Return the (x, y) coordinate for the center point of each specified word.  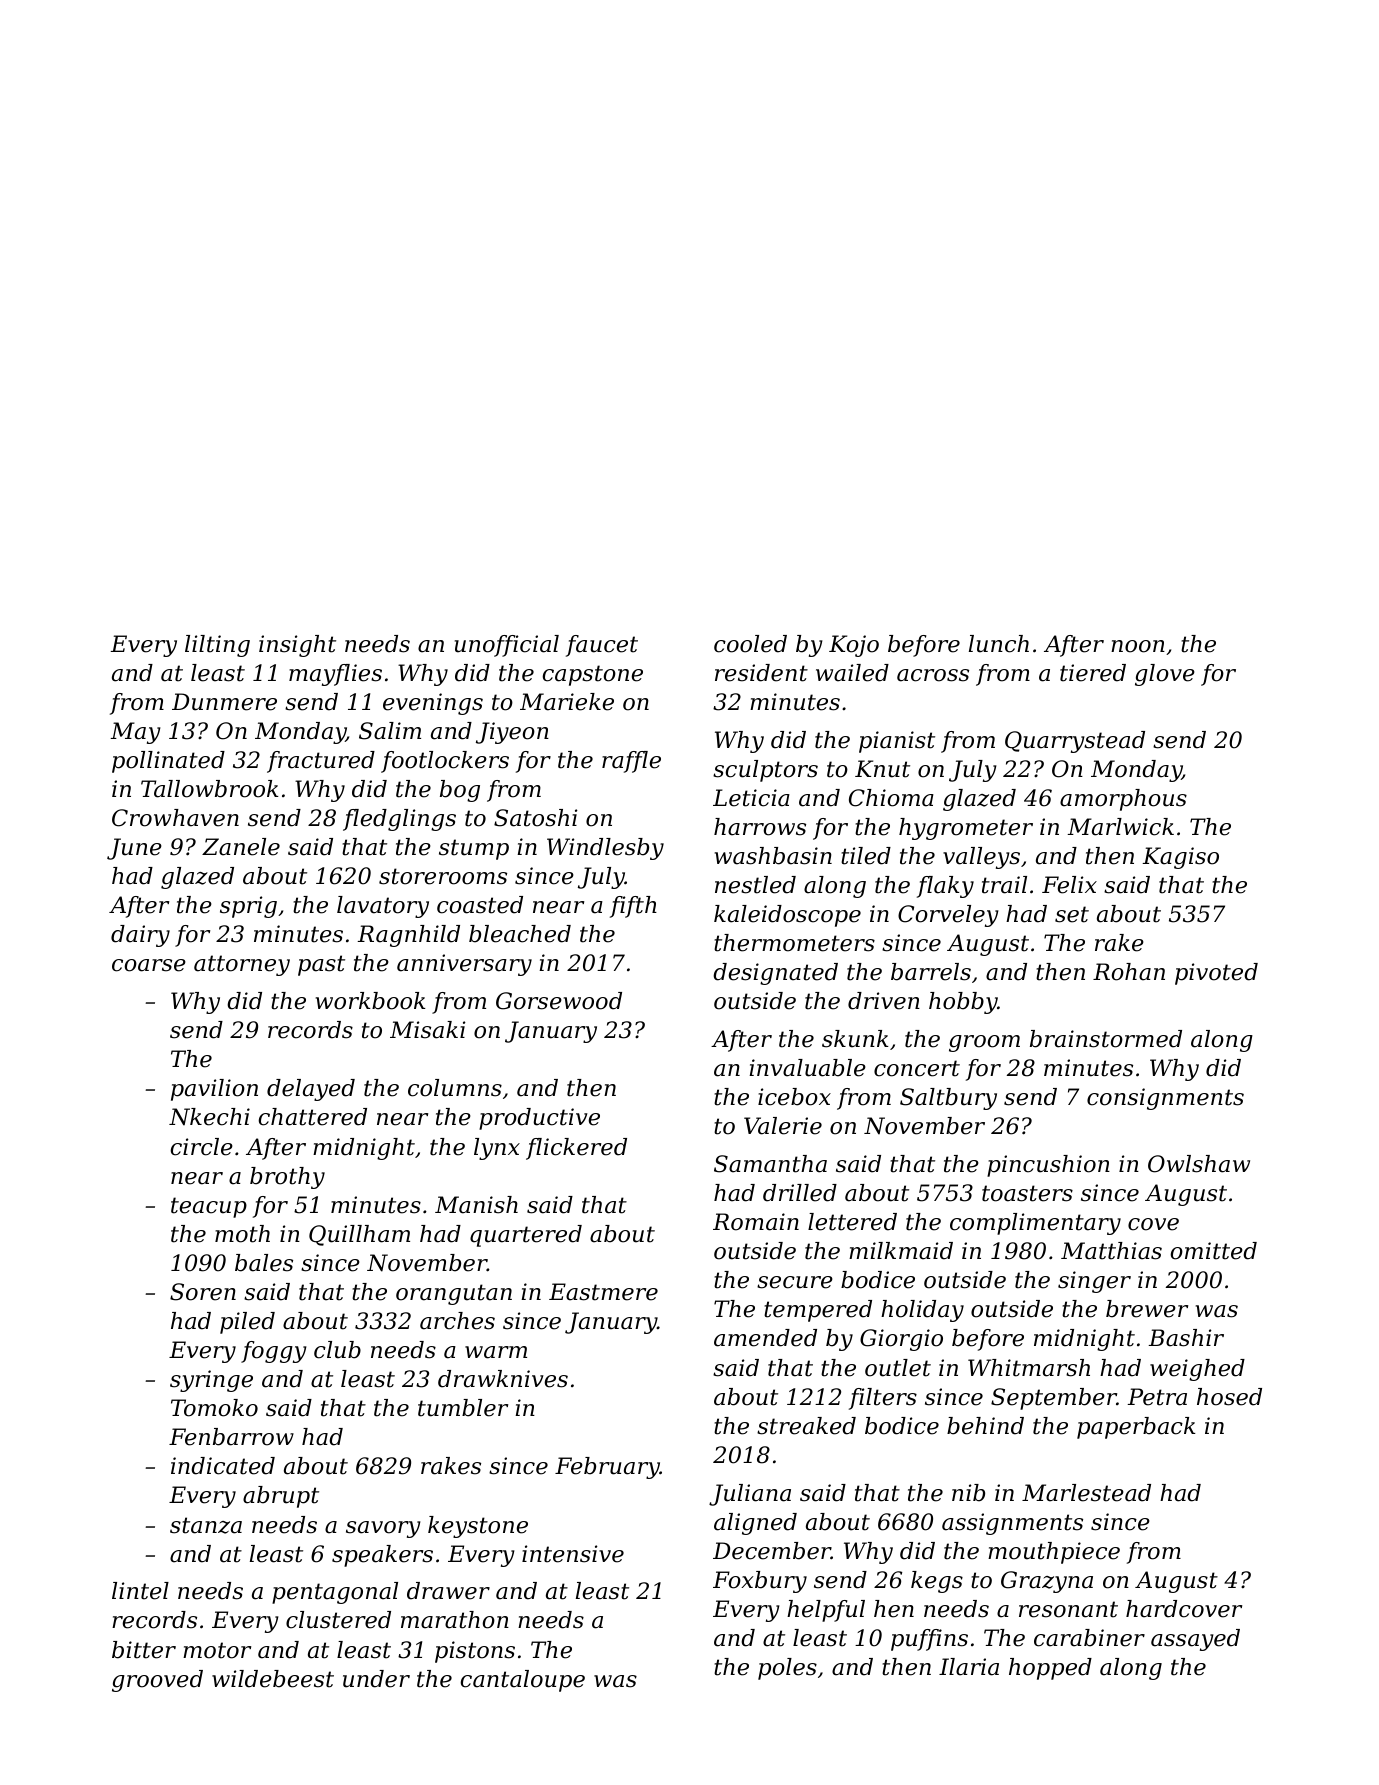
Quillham (359, 1235)
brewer (1147, 1309)
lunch (999, 644)
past (321, 965)
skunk (855, 1039)
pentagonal (335, 1593)
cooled (750, 644)
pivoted (1216, 974)
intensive (573, 1554)
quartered (526, 1236)
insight (297, 646)
